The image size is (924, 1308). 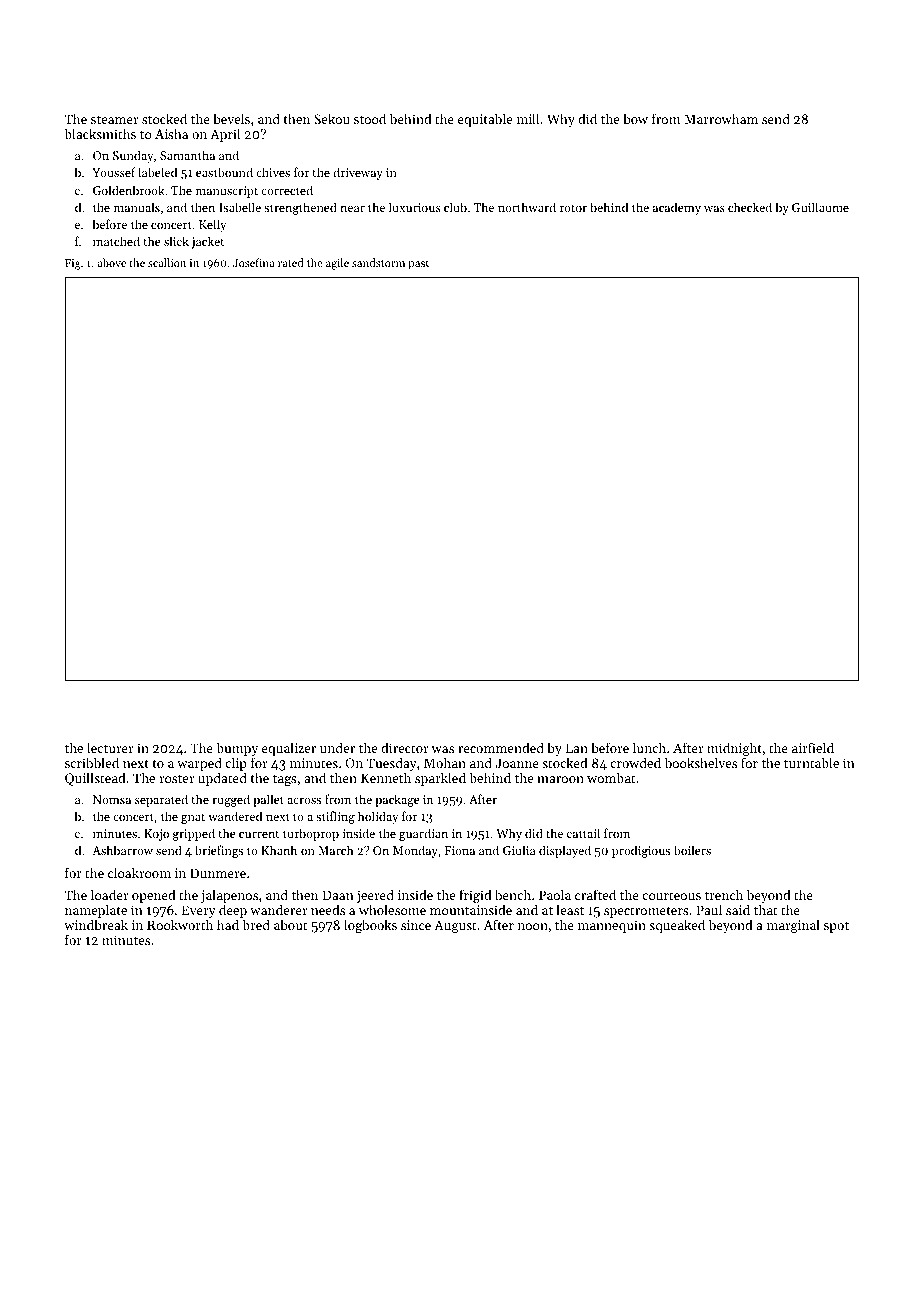 What do you see at coordinates (721, 118) in the screenshot?
I see `Marrowham` at bounding box center [721, 118].
